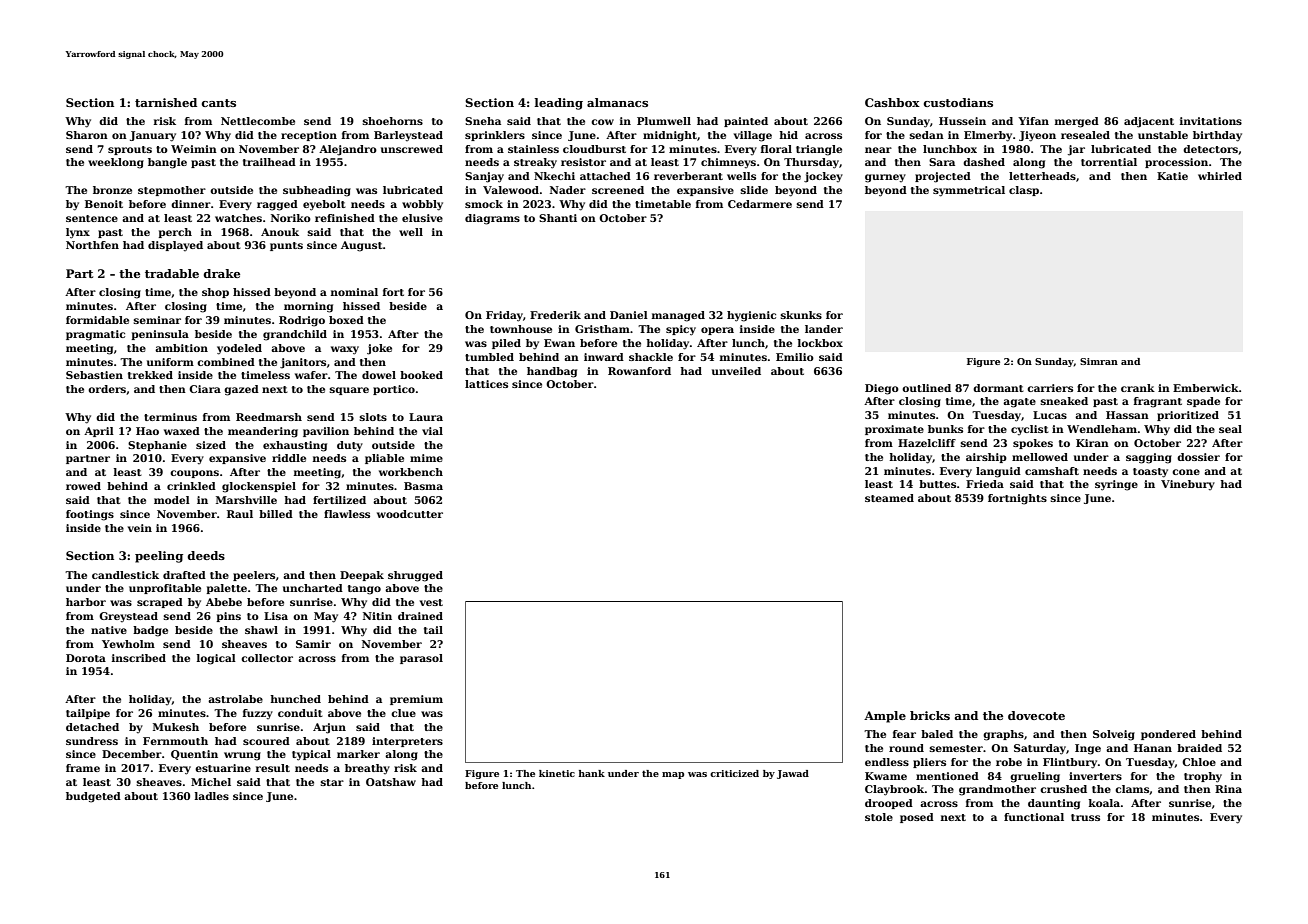 This screenshot has height=924, width=1308. What do you see at coordinates (998, 472) in the screenshot?
I see `languid` at bounding box center [998, 472].
